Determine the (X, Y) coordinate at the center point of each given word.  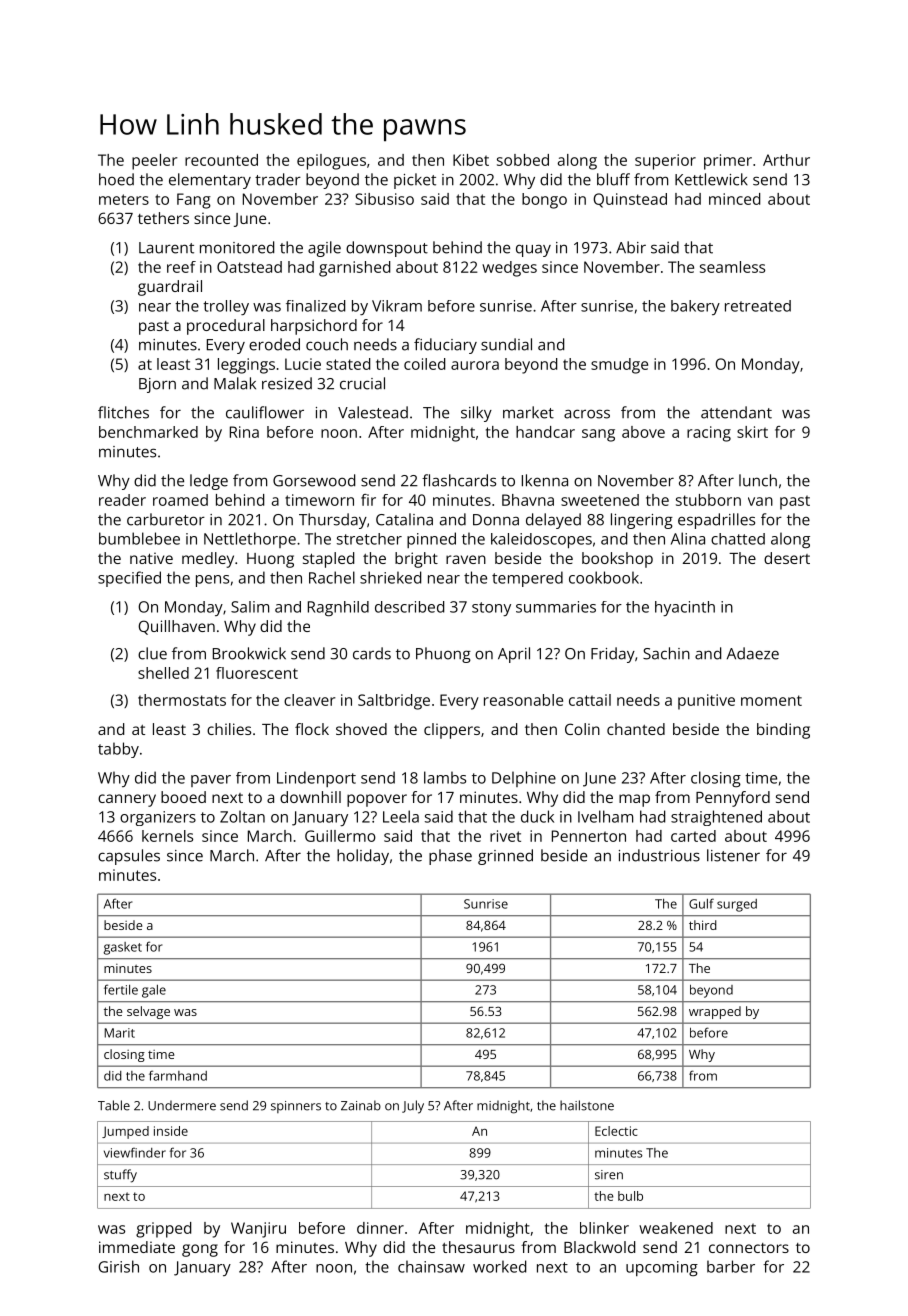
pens (212, 581)
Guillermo (340, 836)
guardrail (170, 288)
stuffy (120, 1176)
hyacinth (685, 608)
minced (734, 199)
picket (415, 181)
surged (737, 905)
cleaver (310, 700)
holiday (363, 857)
